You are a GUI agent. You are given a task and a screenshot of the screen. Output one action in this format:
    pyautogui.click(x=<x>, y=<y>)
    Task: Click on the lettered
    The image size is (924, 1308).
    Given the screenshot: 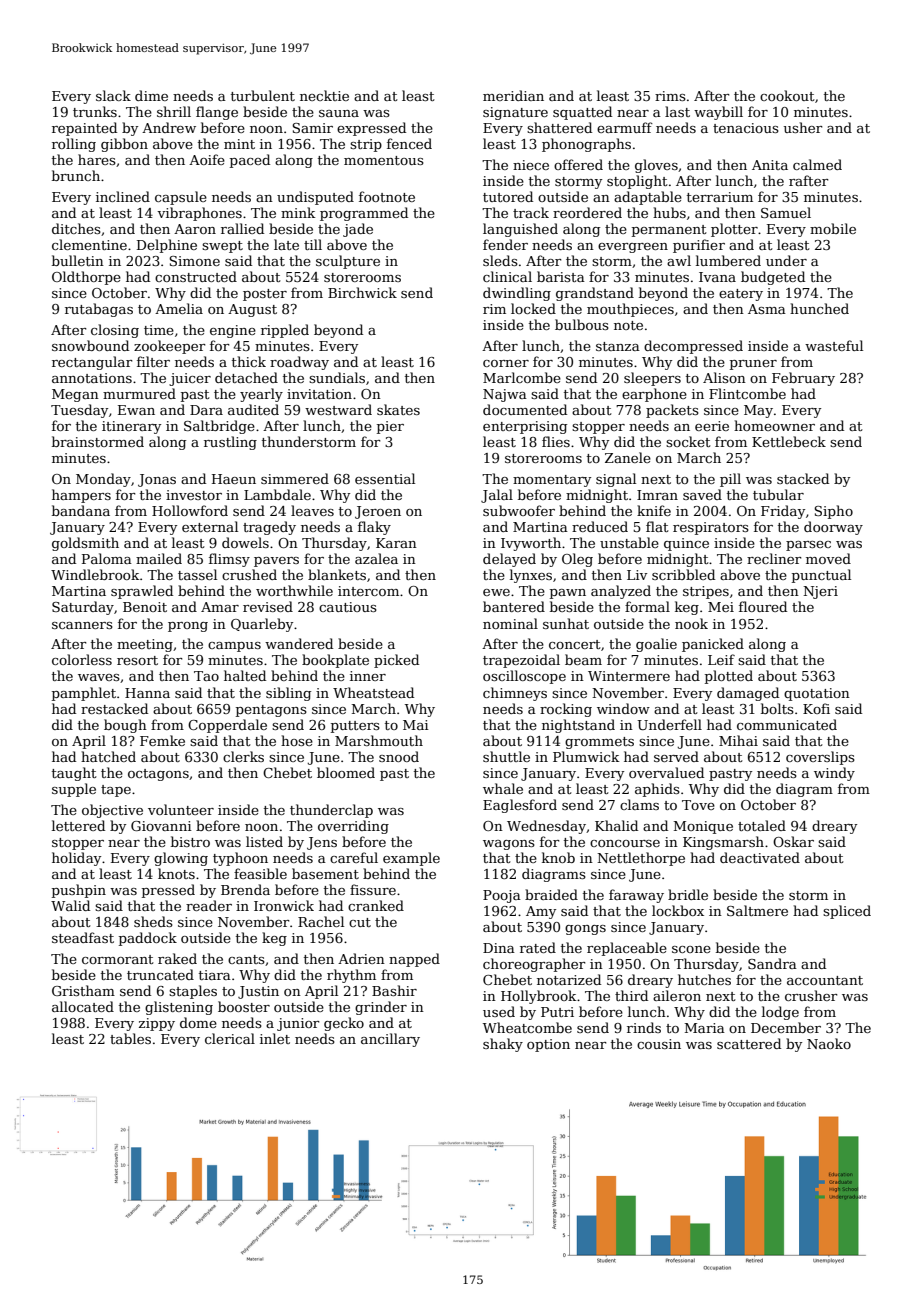 What is the action you would take?
    pyautogui.click(x=78, y=825)
